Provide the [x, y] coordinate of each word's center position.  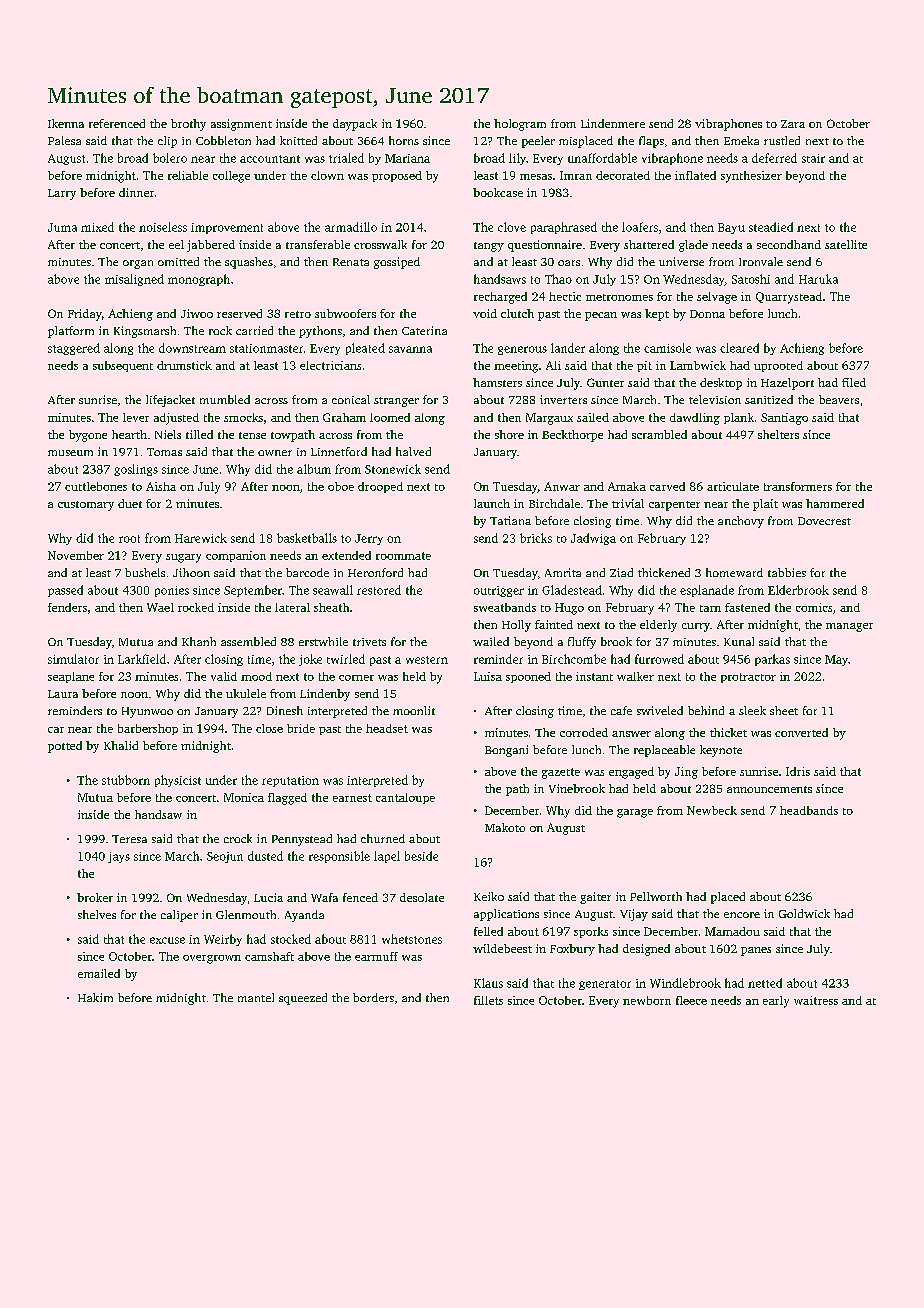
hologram [520, 125]
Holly [516, 626]
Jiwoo [197, 313]
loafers [640, 227]
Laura [63, 694]
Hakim [95, 997]
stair [813, 158]
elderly [658, 626]
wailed [491, 641]
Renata [351, 262]
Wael [160, 607]
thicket [728, 732]
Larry [62, 194]
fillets [488, 1000]
